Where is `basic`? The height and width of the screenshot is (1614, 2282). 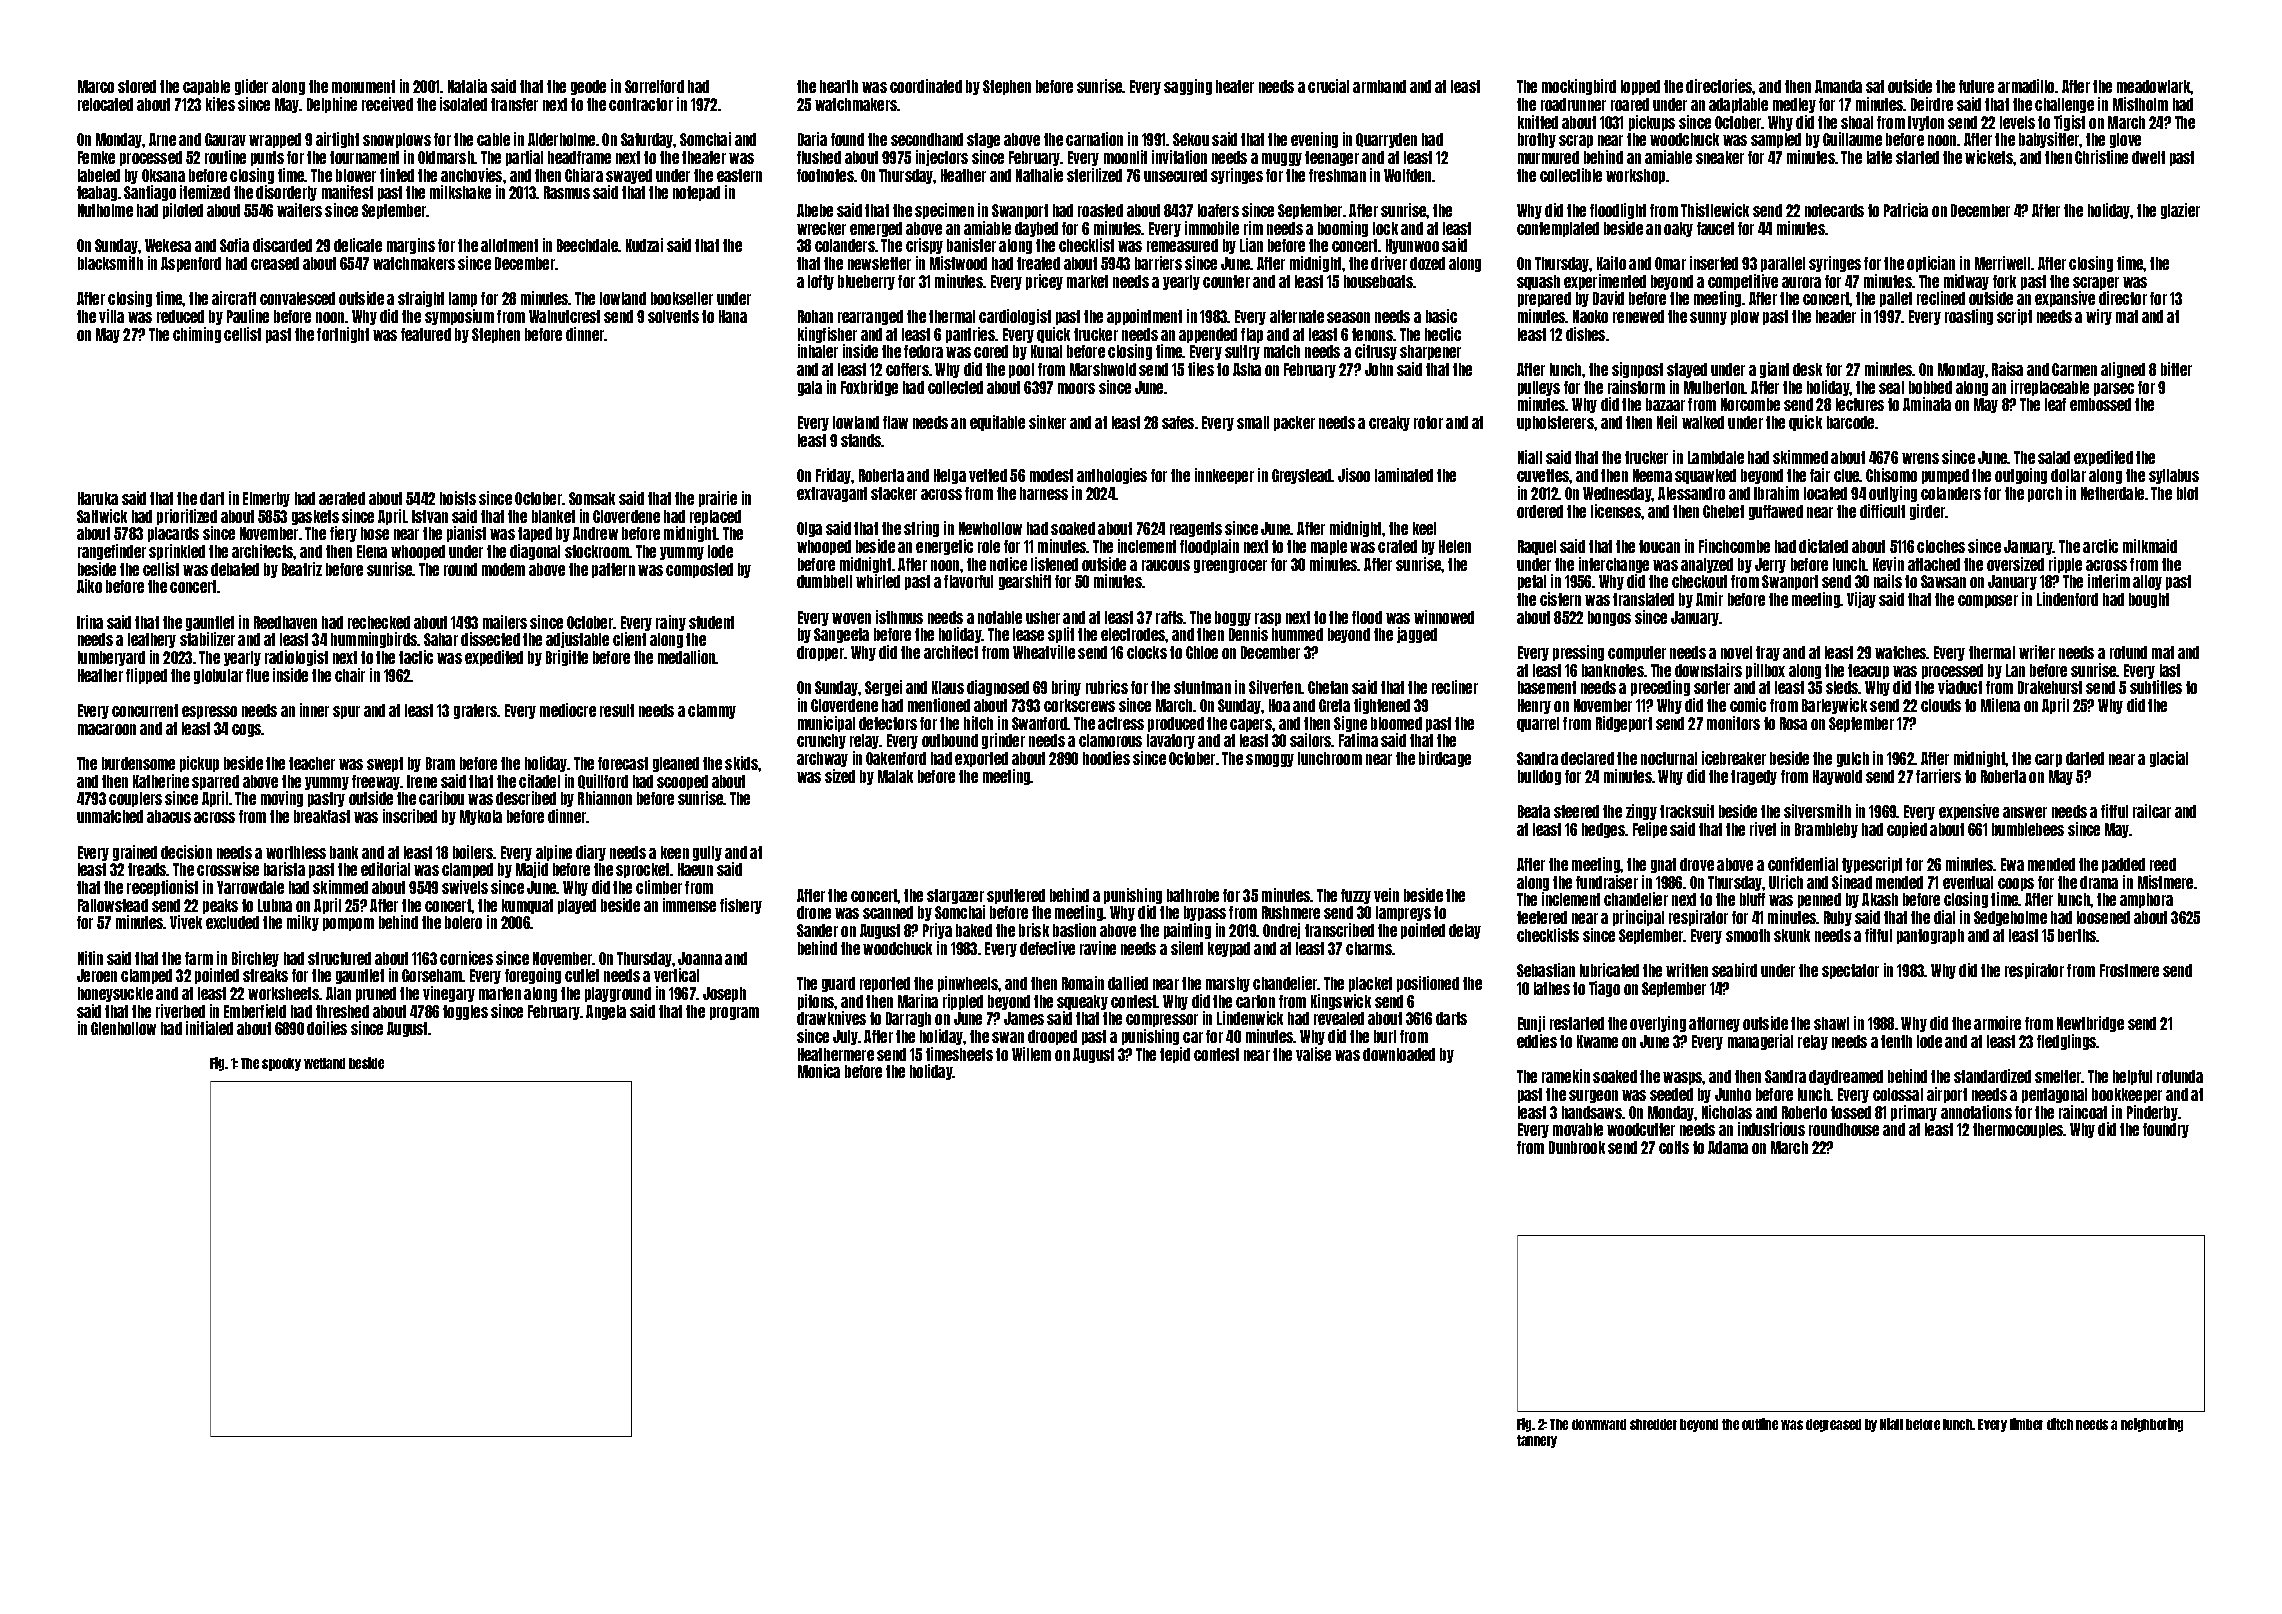 basic is located at coordinates (1441, 316).
